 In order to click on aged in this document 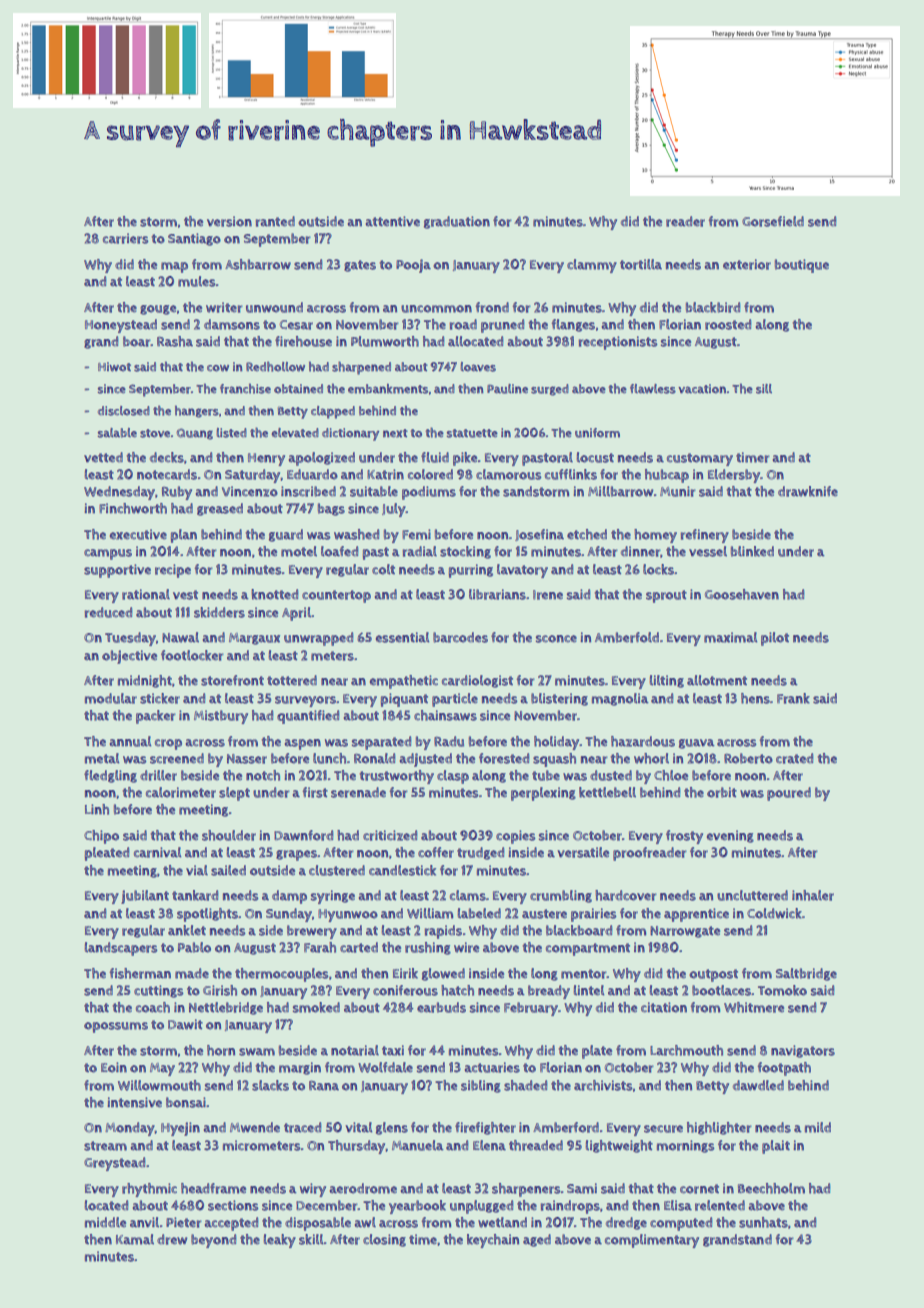, I will do `click(537, 1240)`.
